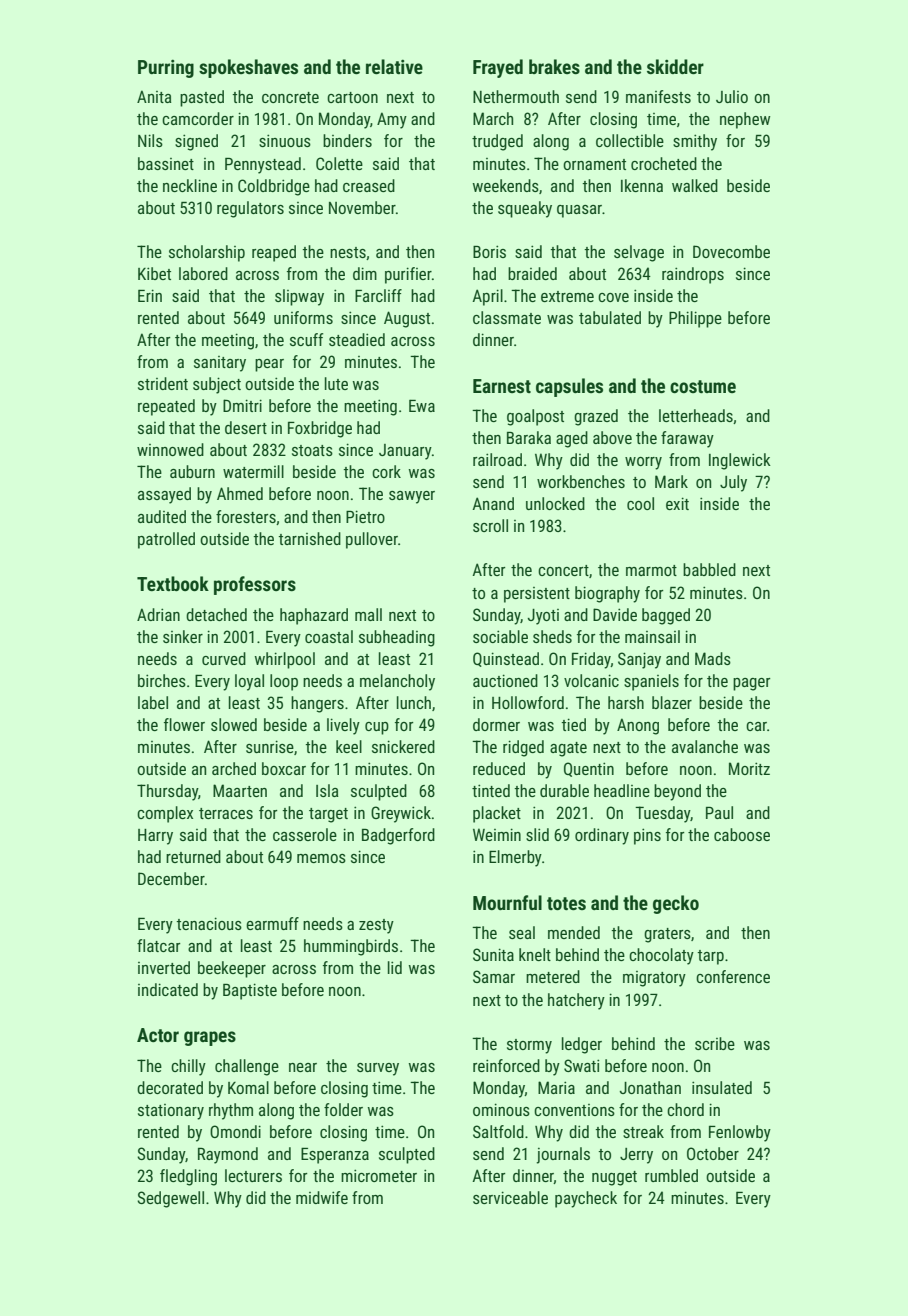 The height and width of the page is (1316, 908). I want to click on curved, so click(224, 658).
